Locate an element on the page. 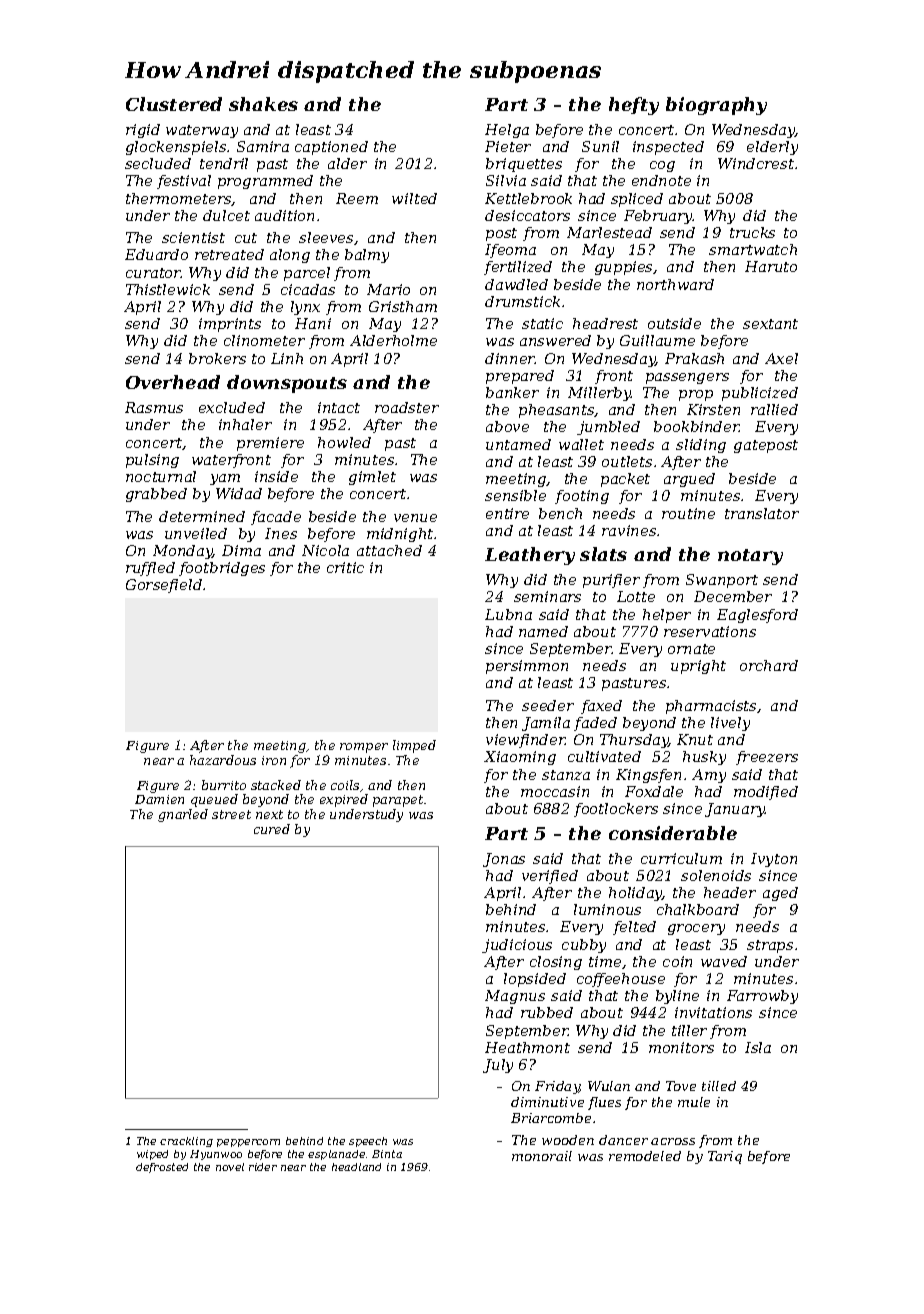  static is located at coordinates (542, 323).
